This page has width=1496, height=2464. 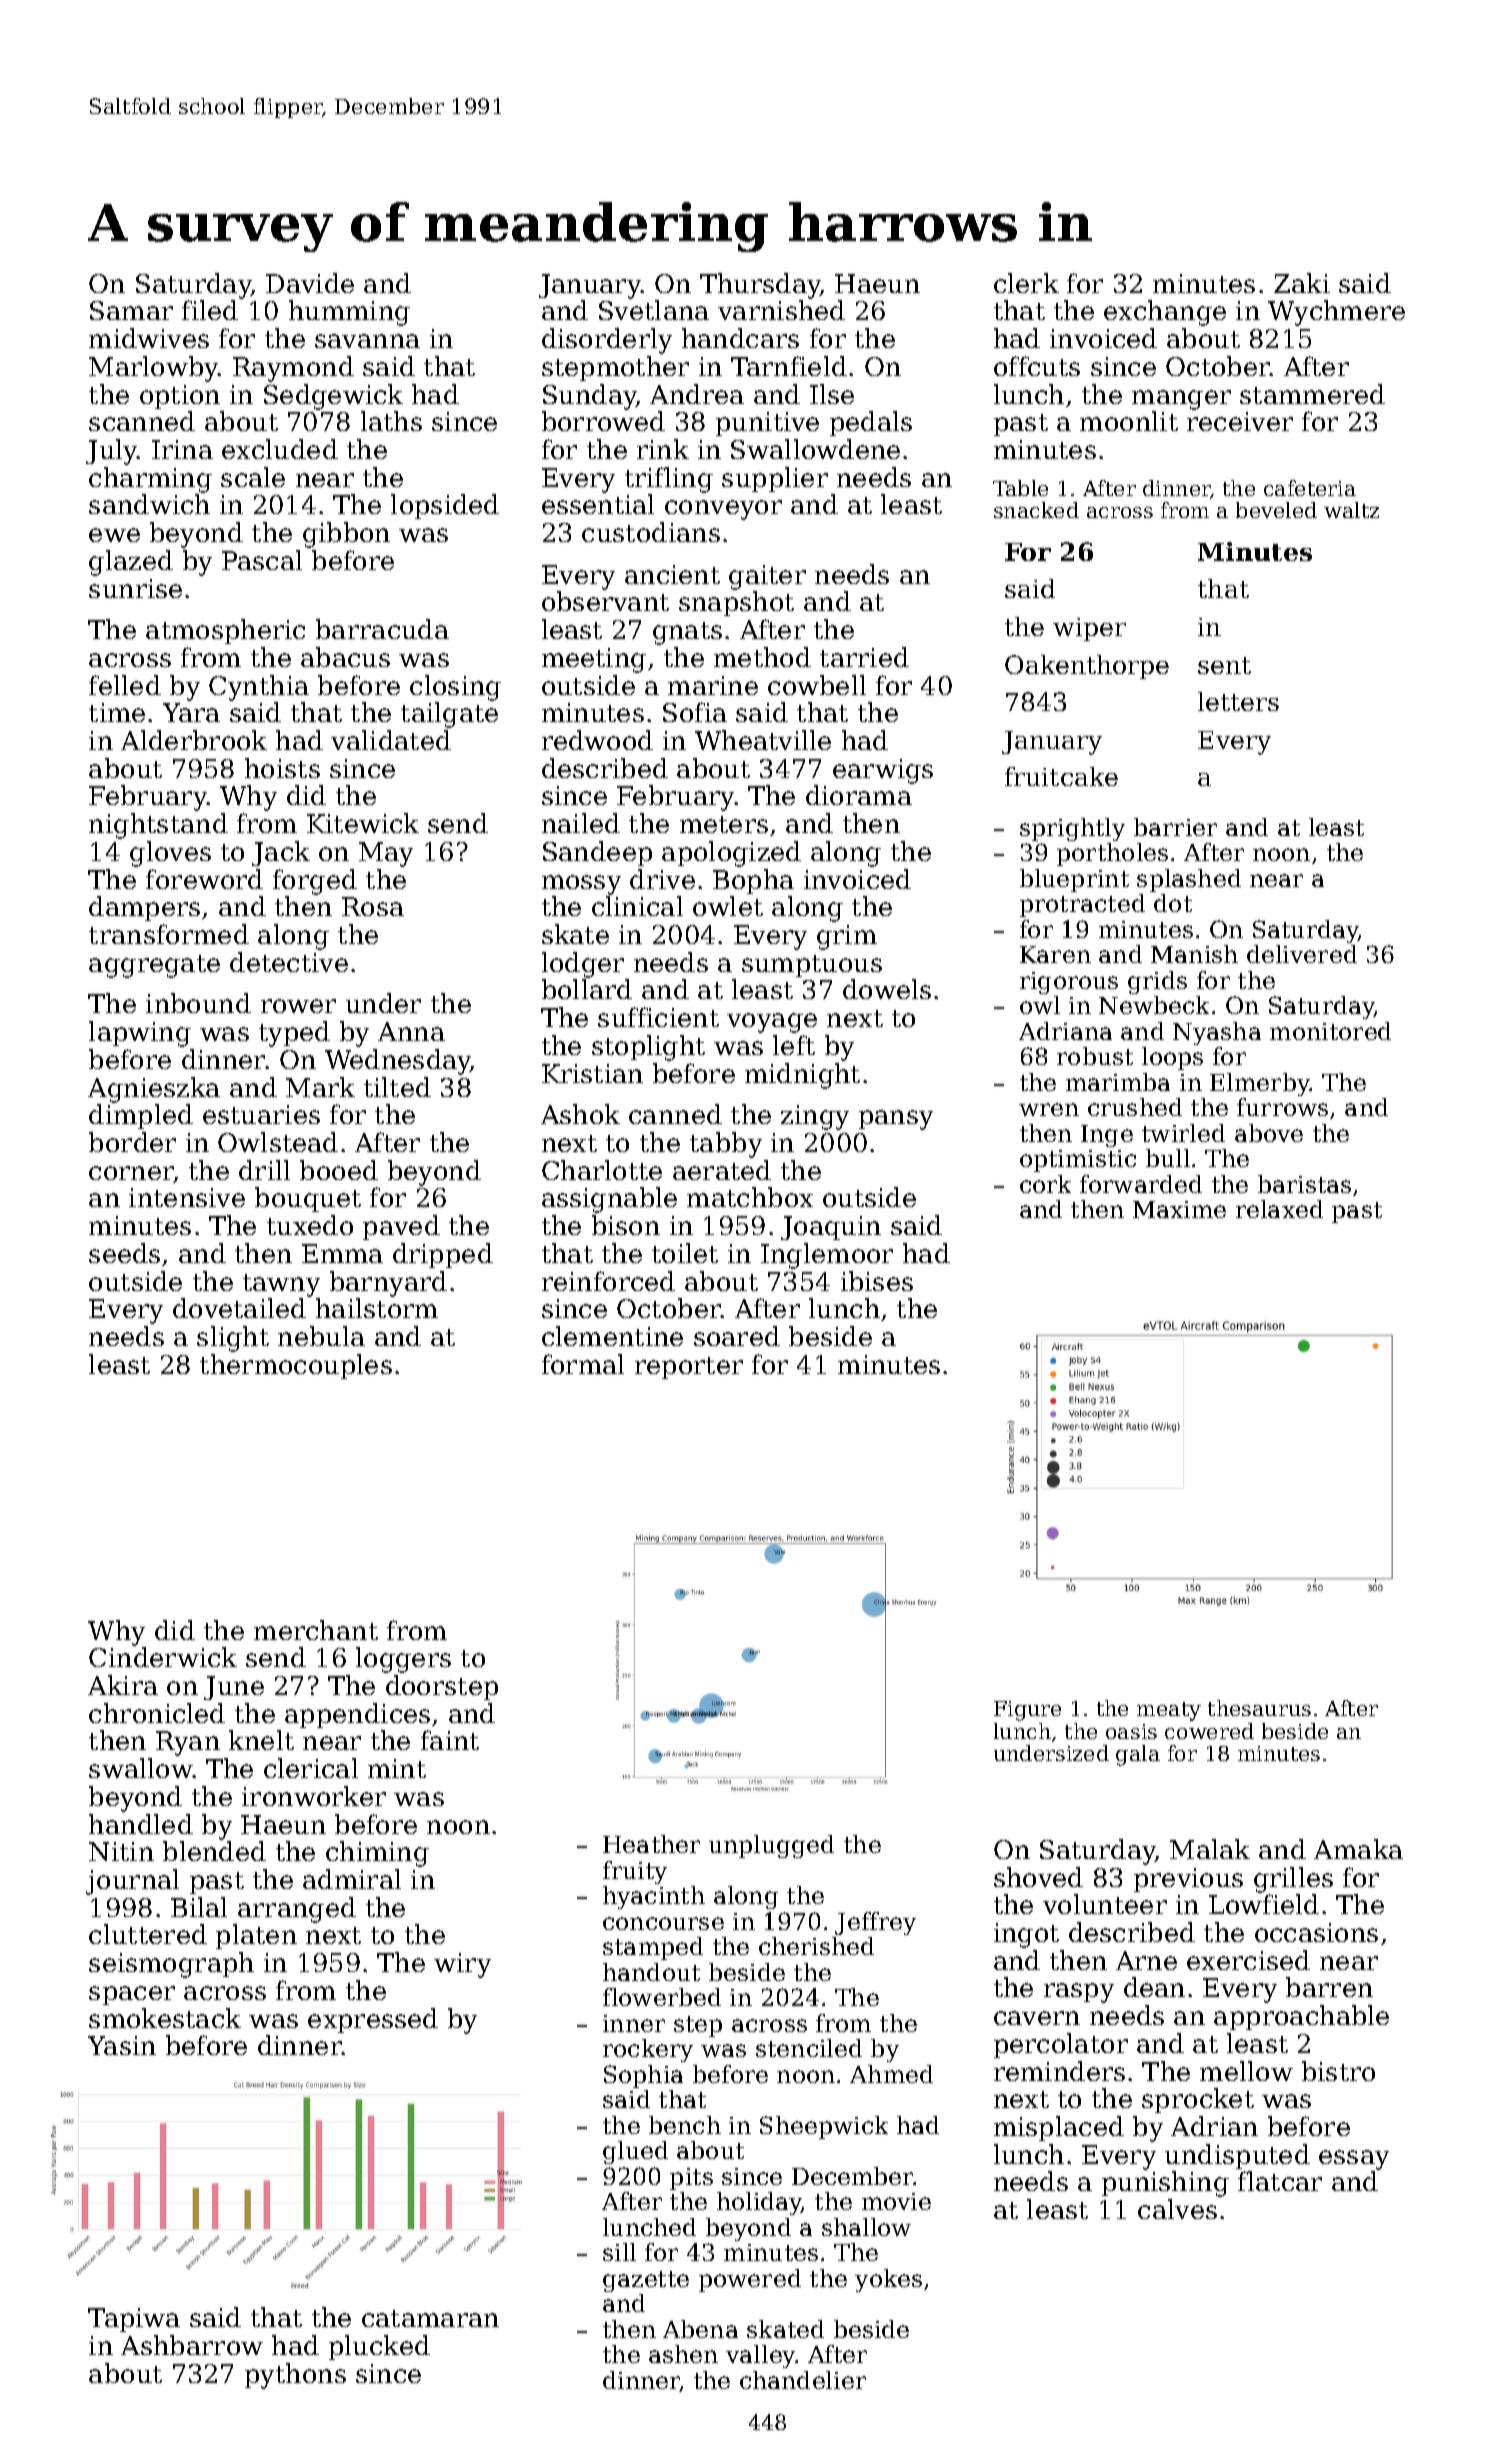 I want to click on Zaki, so click(x=1302, y=283).
